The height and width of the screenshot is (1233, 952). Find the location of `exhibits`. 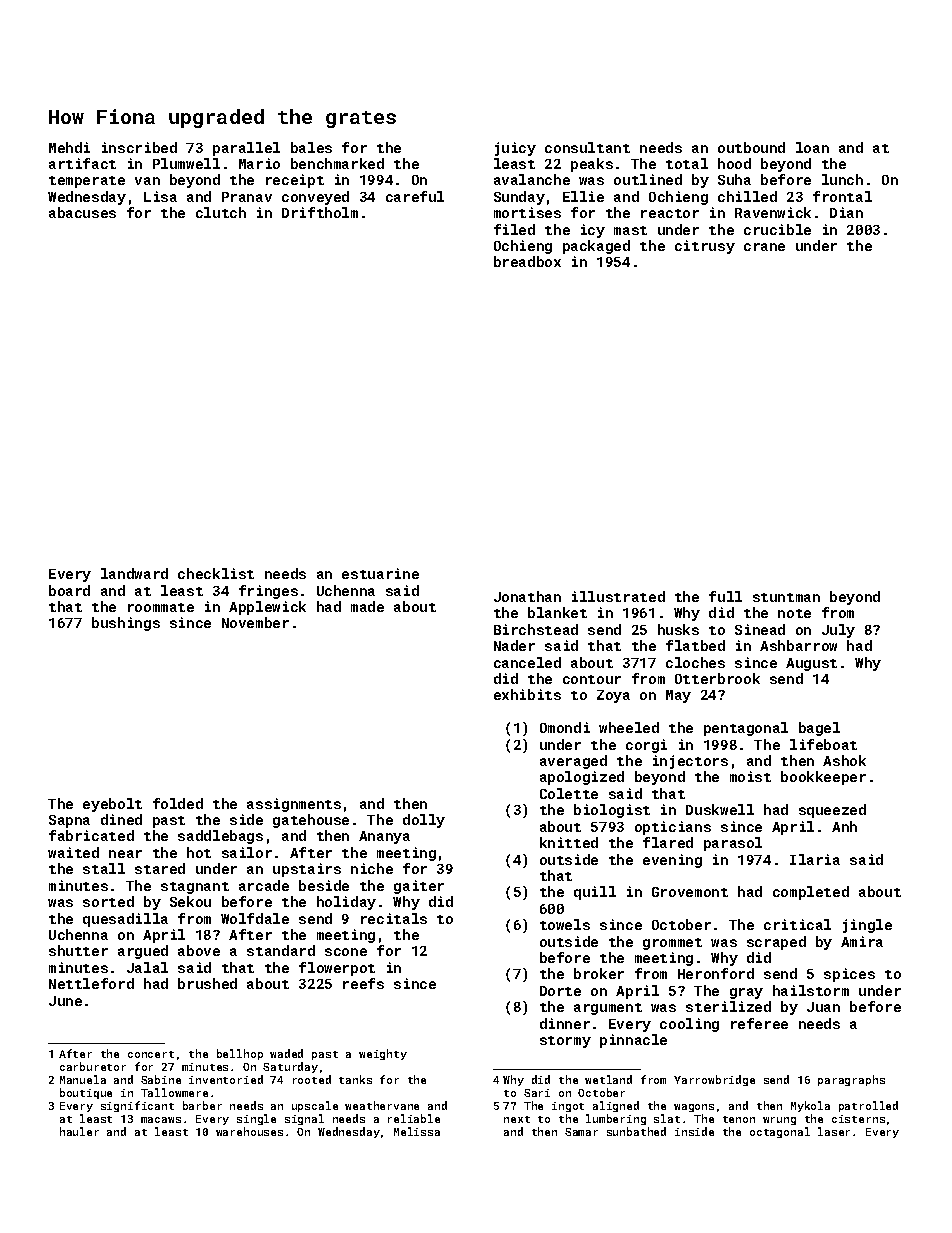

exhibits is located at coordinates (527, 694).
